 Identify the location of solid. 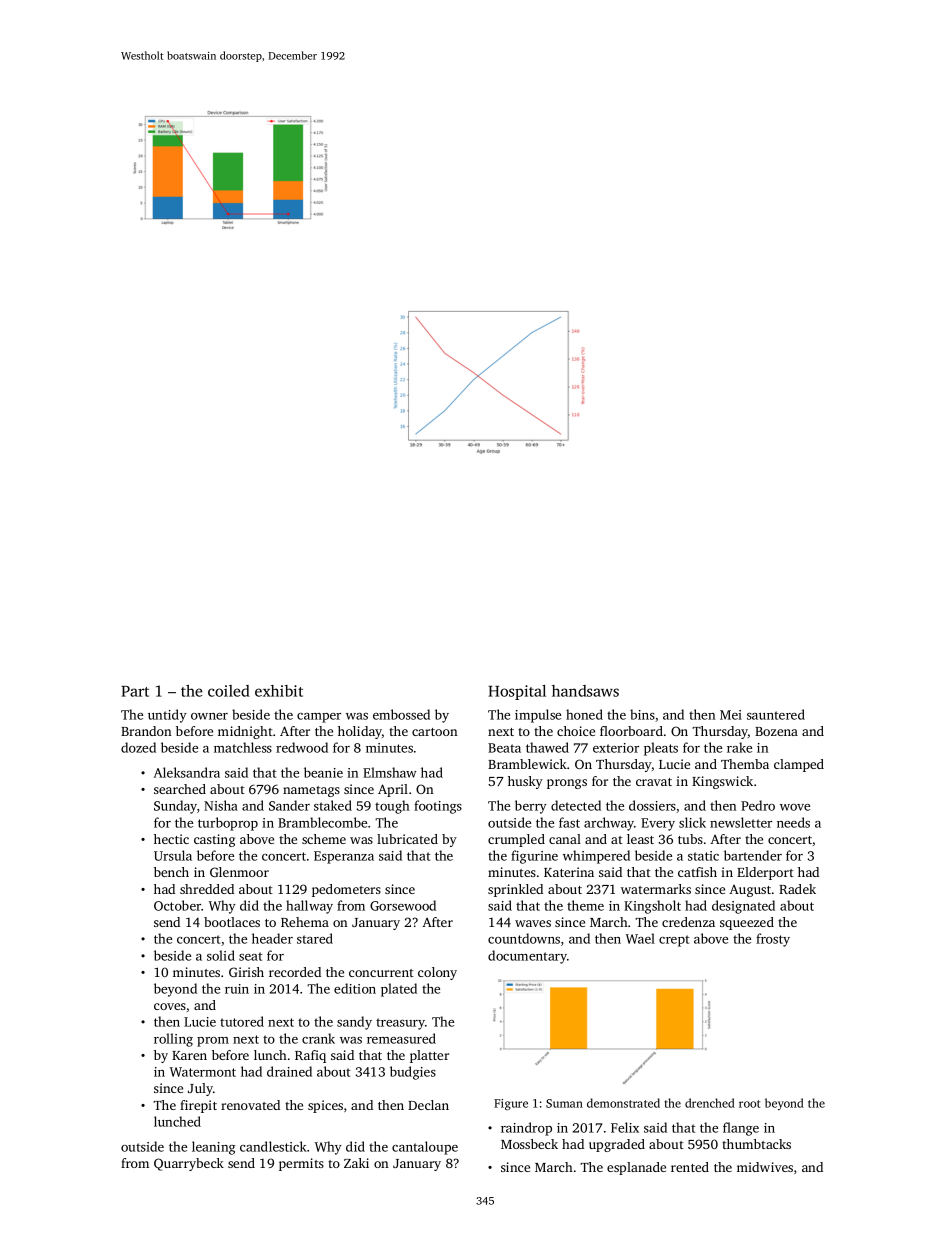
(221, 955).
